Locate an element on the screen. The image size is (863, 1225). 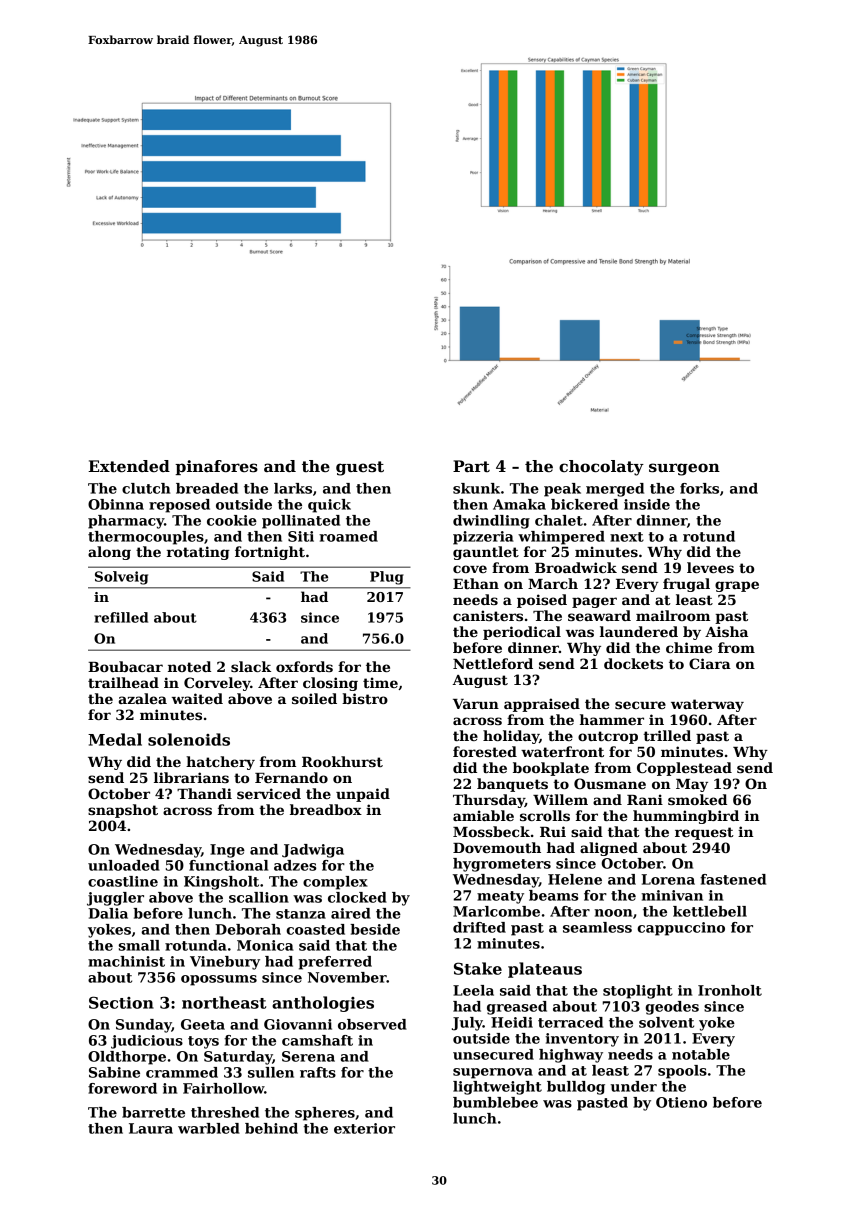
waterway is located at coordinates (707, 705).
